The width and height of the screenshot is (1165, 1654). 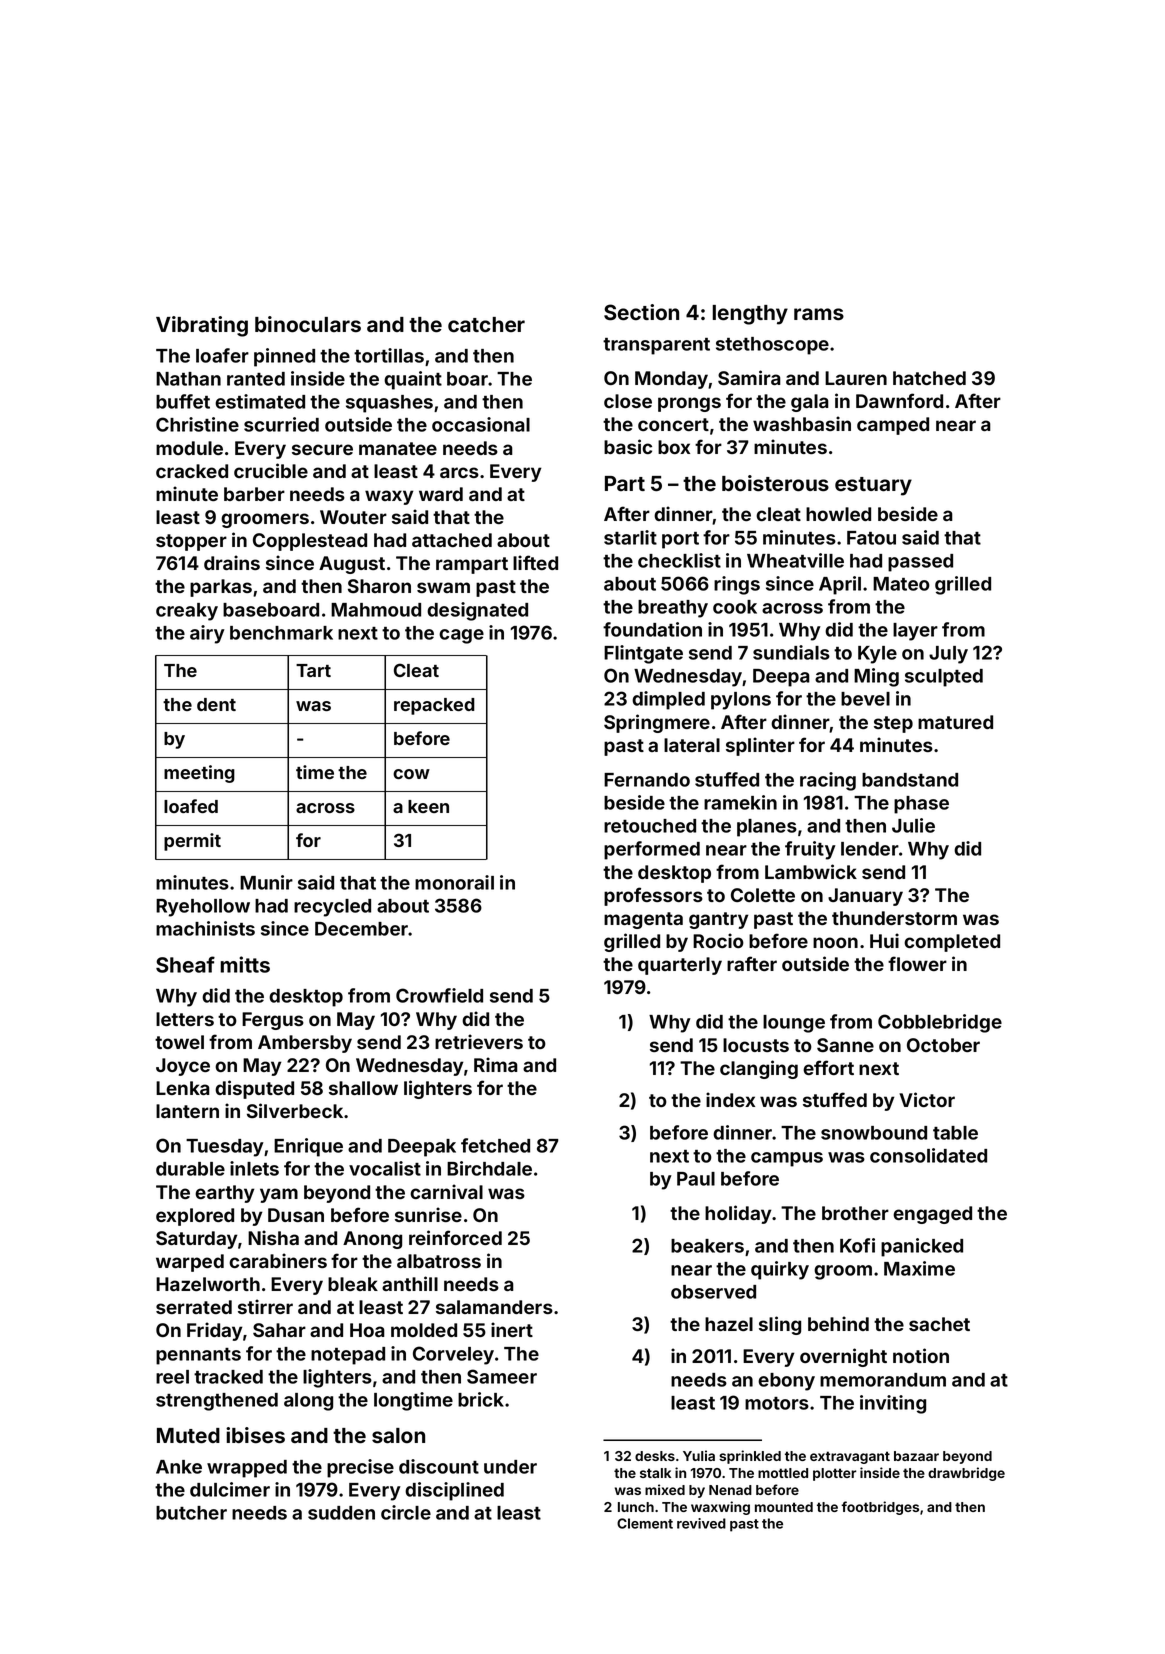 What do you see at coordinates (187, 1111) in the screenshot?
I see `lantern` at bounding box center [187, 1111].
